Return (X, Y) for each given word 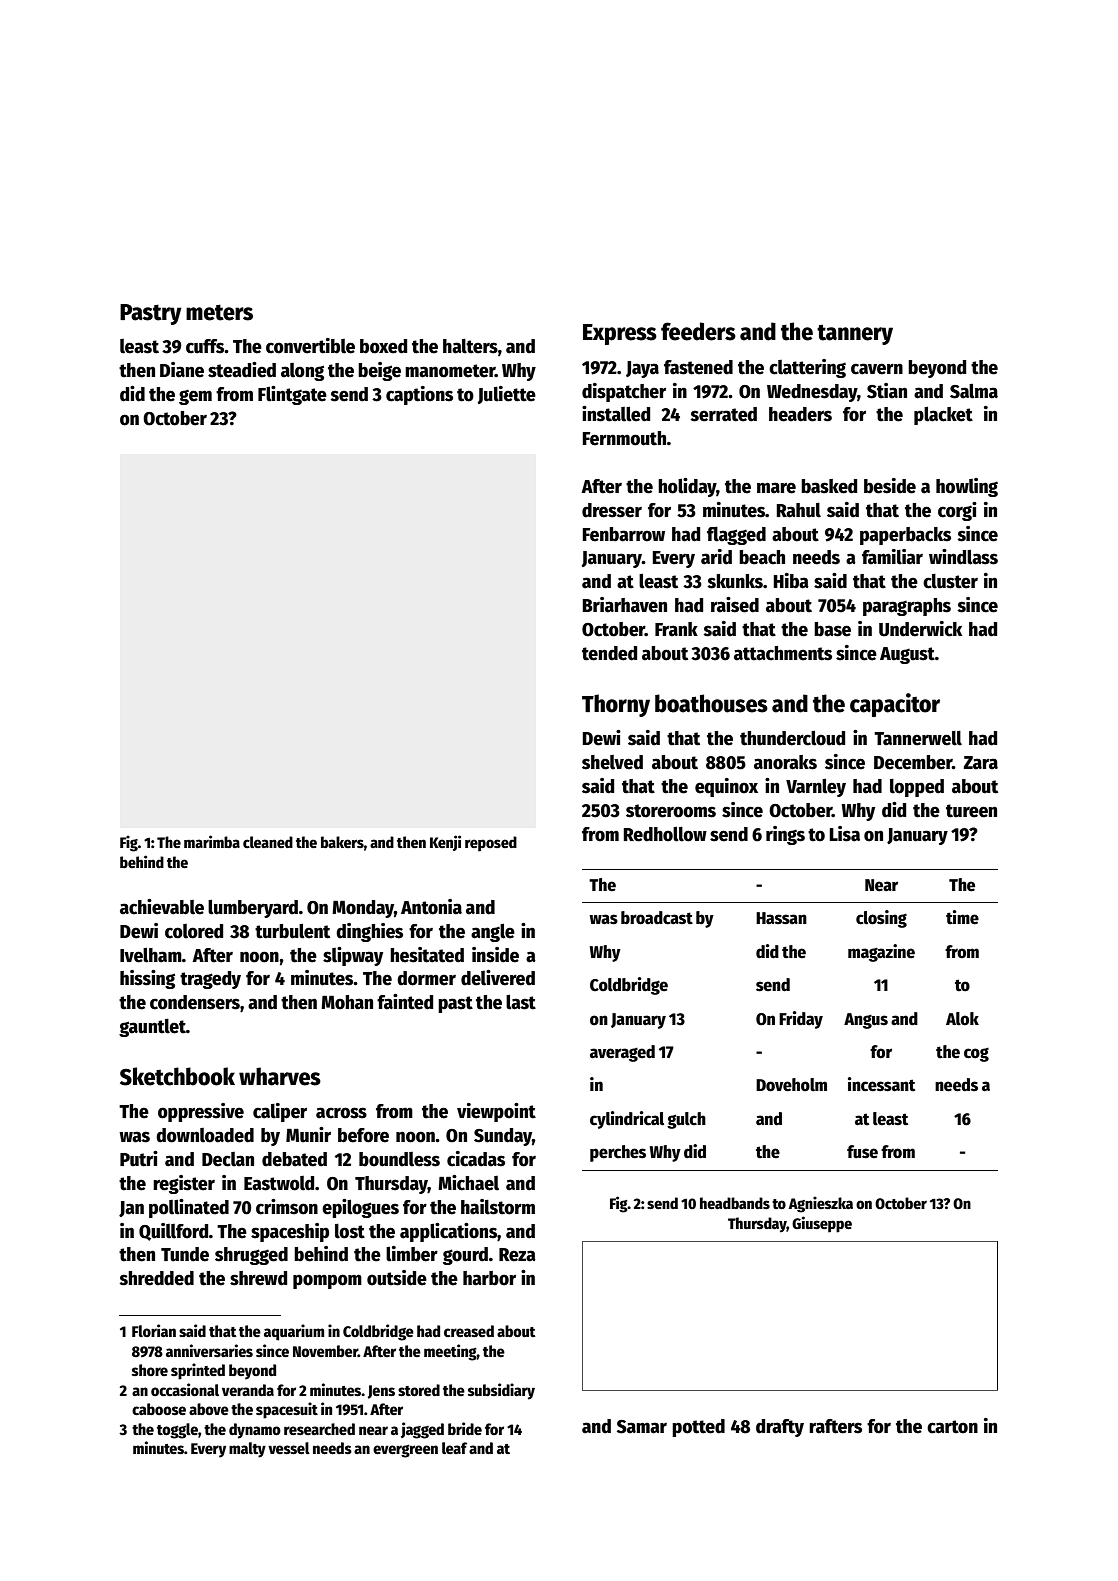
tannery (855, 334)
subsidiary (501, 1391)
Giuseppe (822, 1224)
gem (195, 397)
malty (247, 1450)
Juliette (507, 395)
